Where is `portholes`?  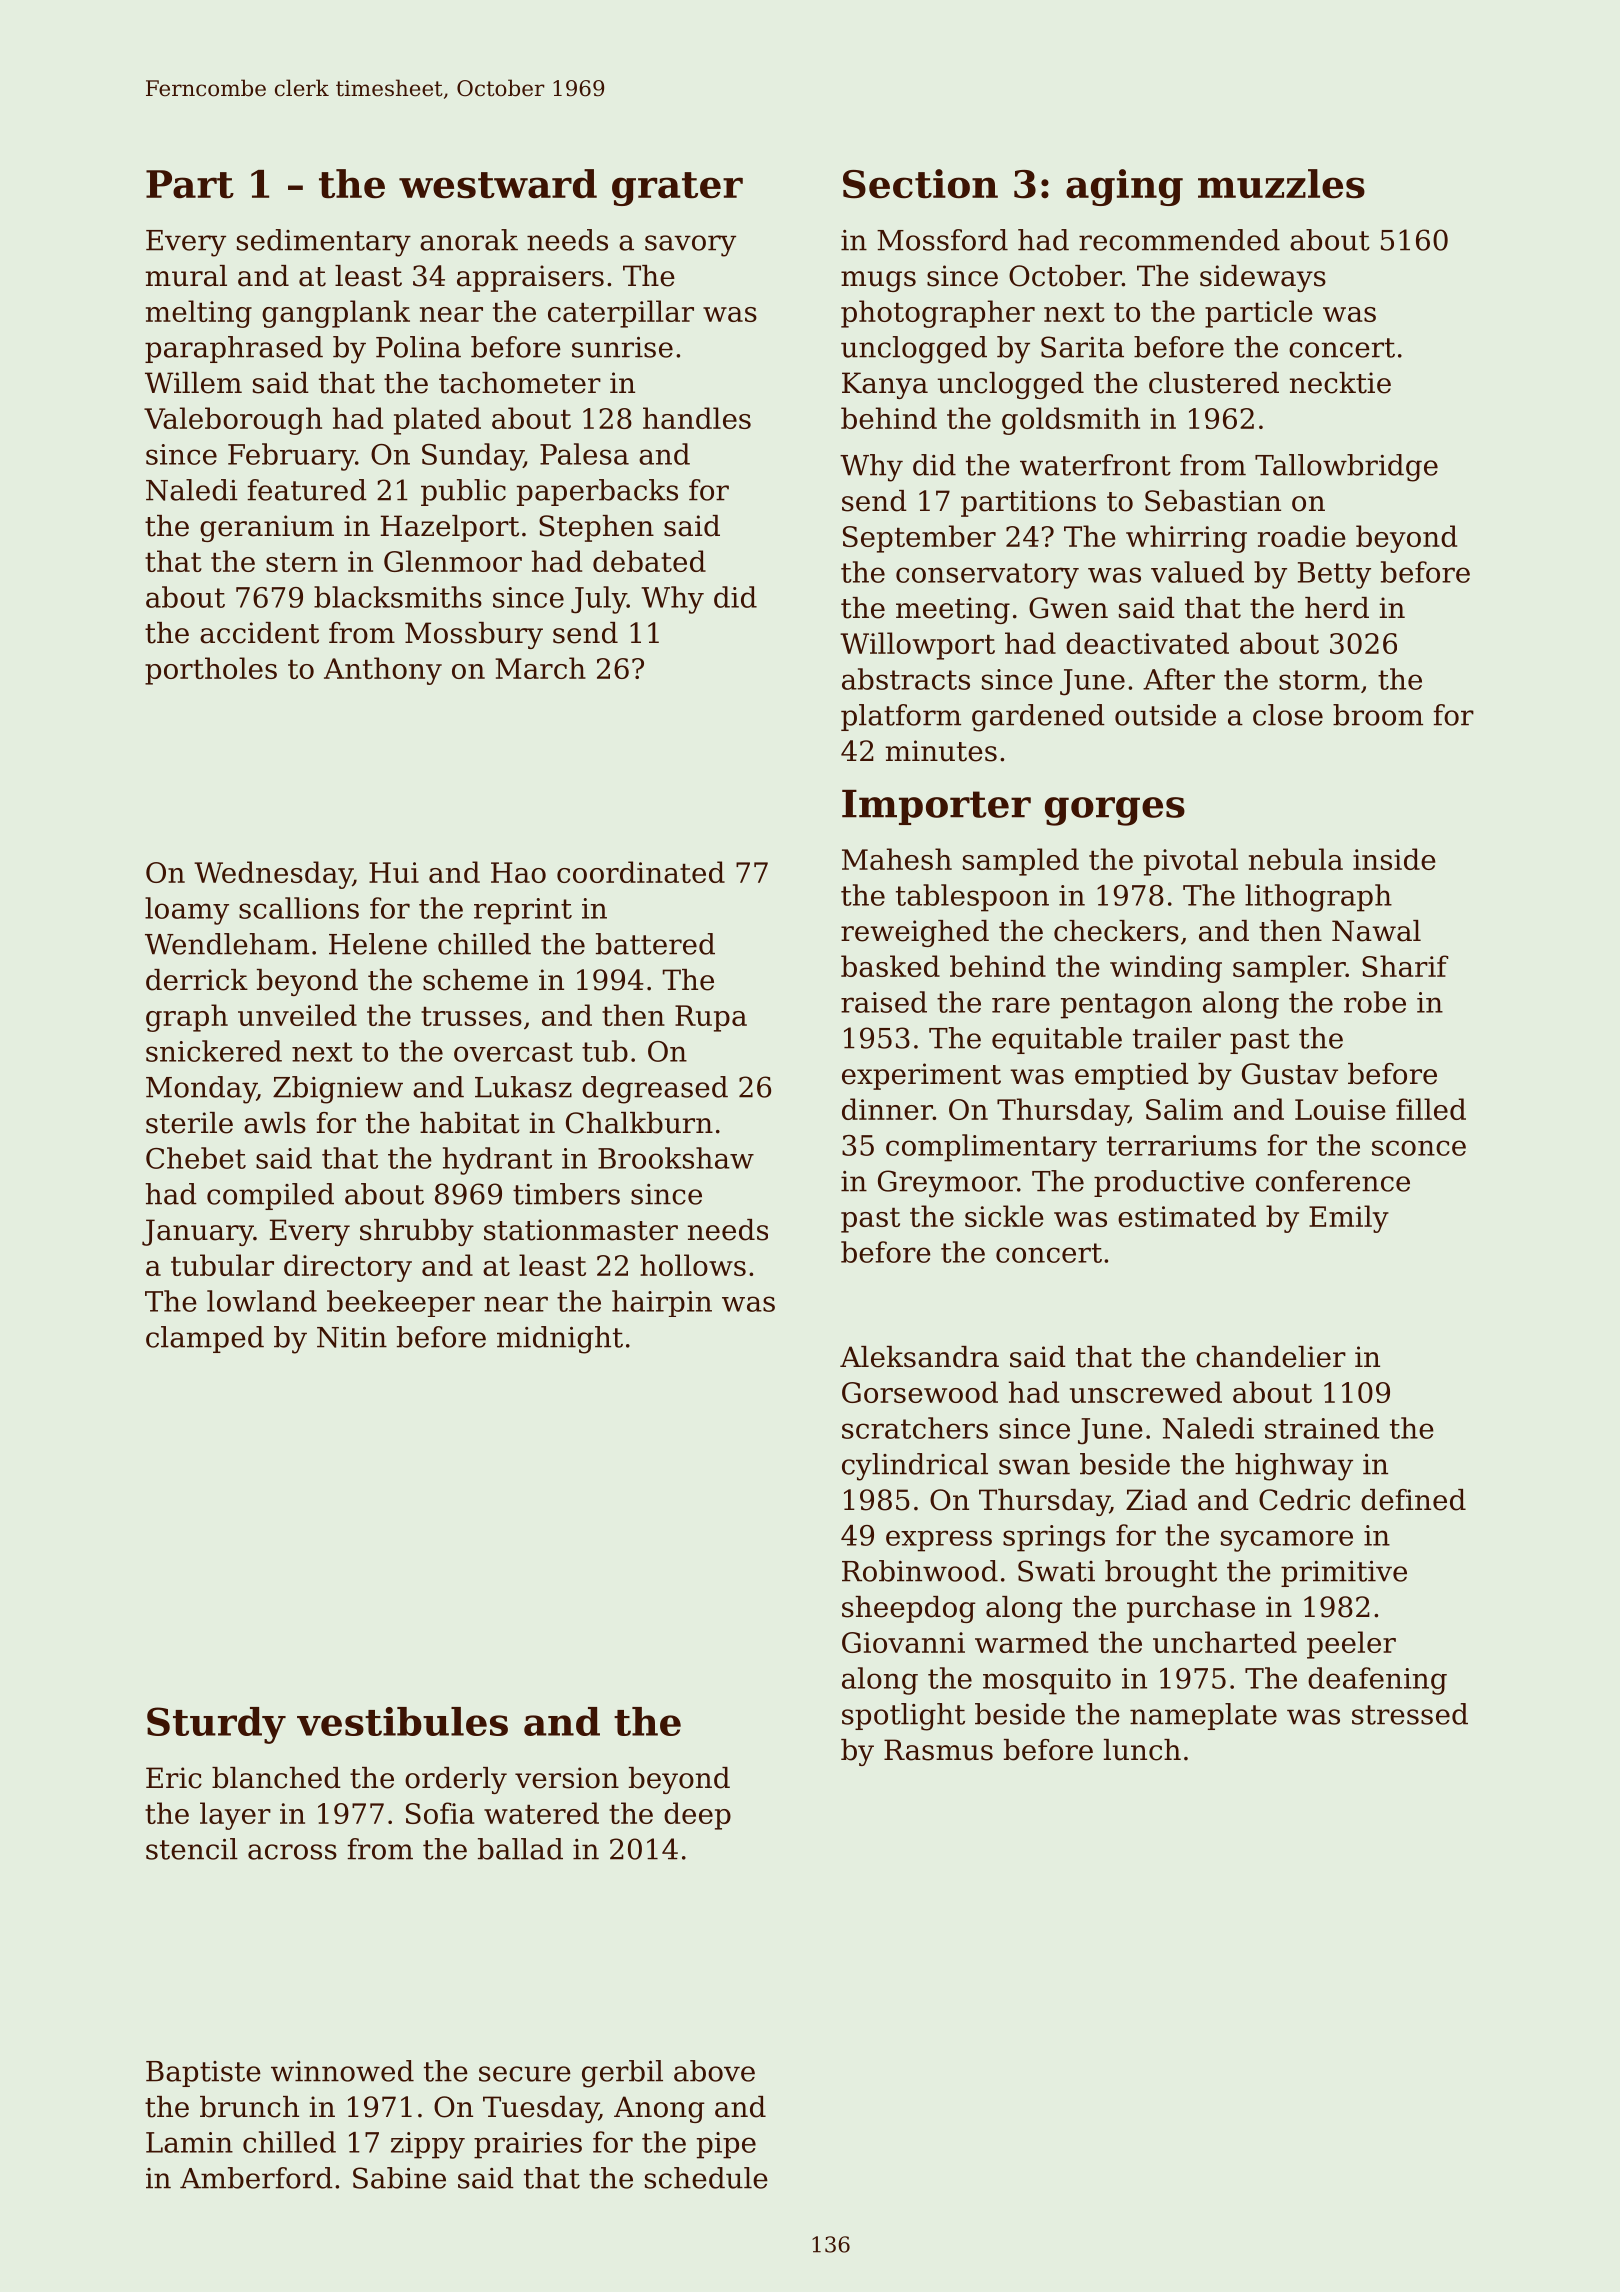 portholes is located at coordinates (211, 671).
